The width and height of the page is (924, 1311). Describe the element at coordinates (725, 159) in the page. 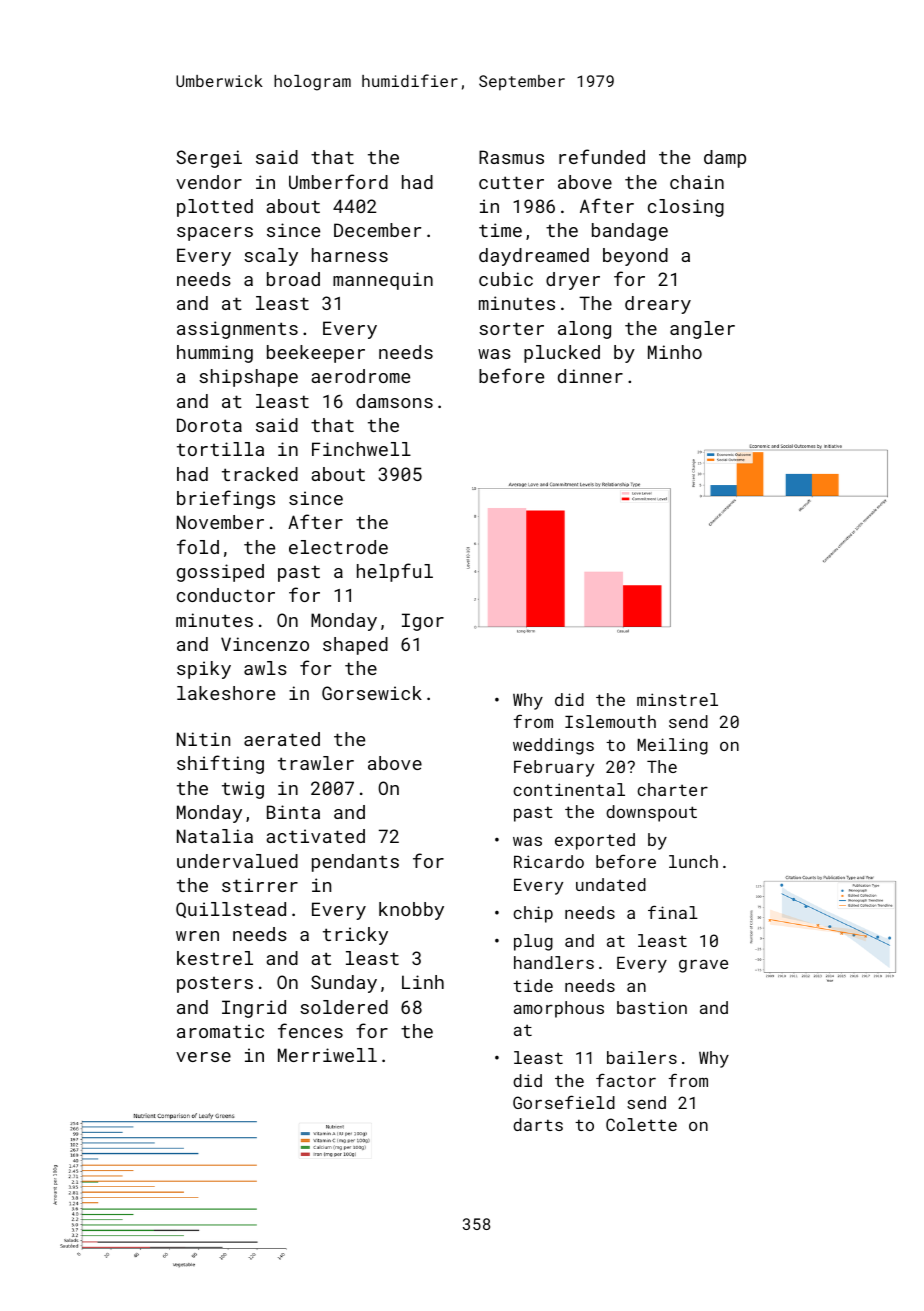

I see `damp` at that location.
